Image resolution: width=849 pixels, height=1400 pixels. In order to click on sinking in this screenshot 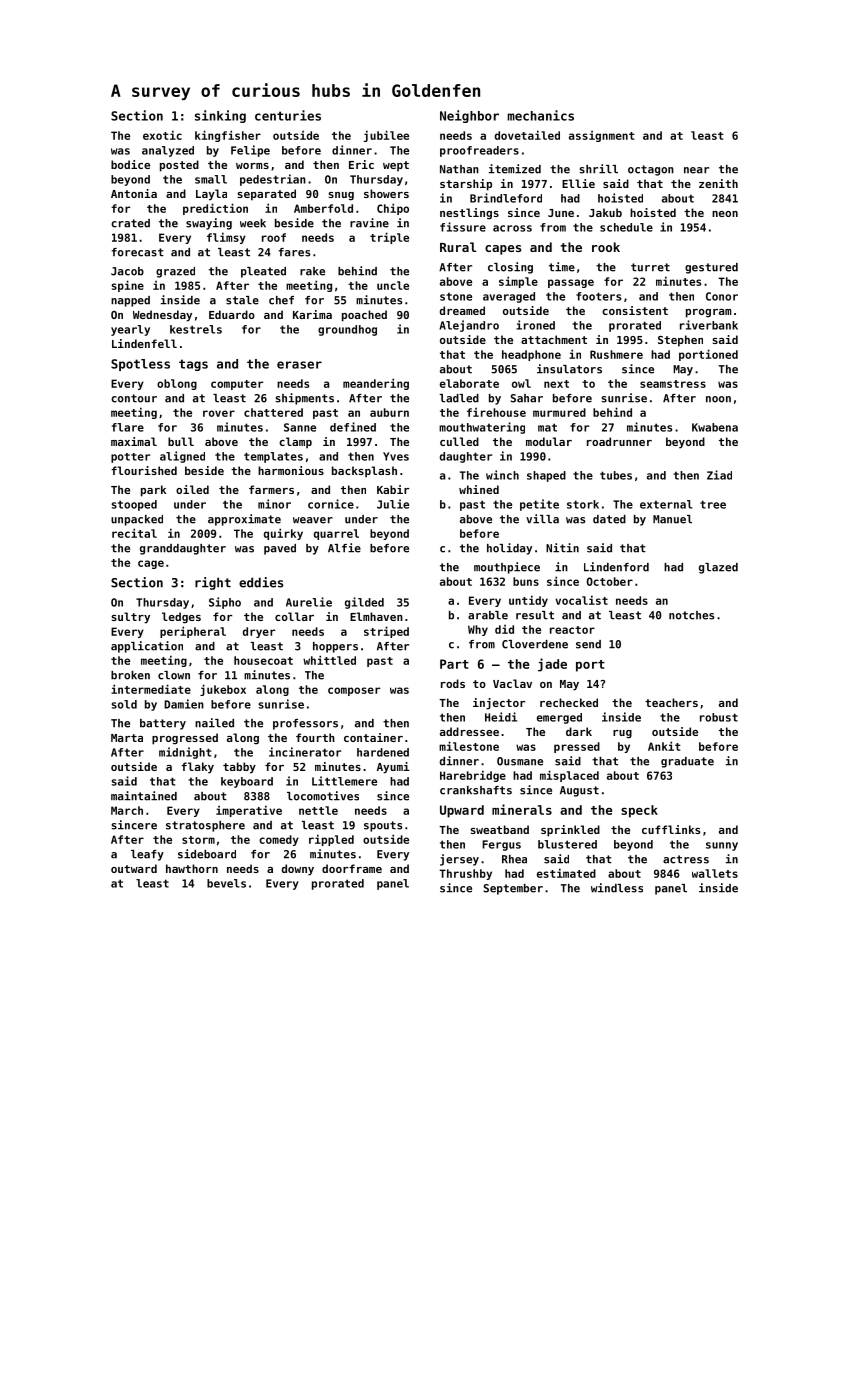, I will do `click(220, 116)`.
